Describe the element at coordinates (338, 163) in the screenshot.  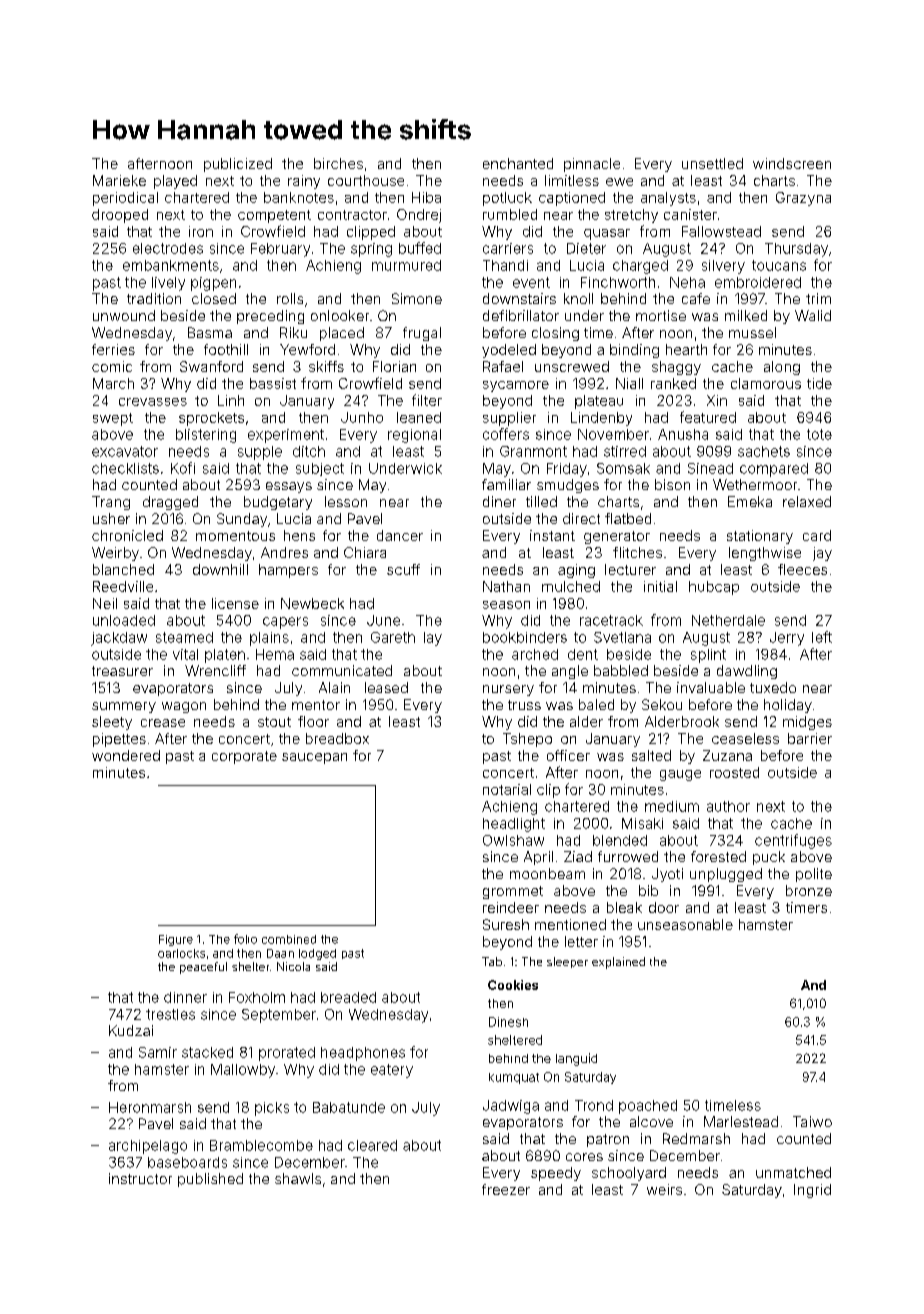
I see `birches` at that location.
